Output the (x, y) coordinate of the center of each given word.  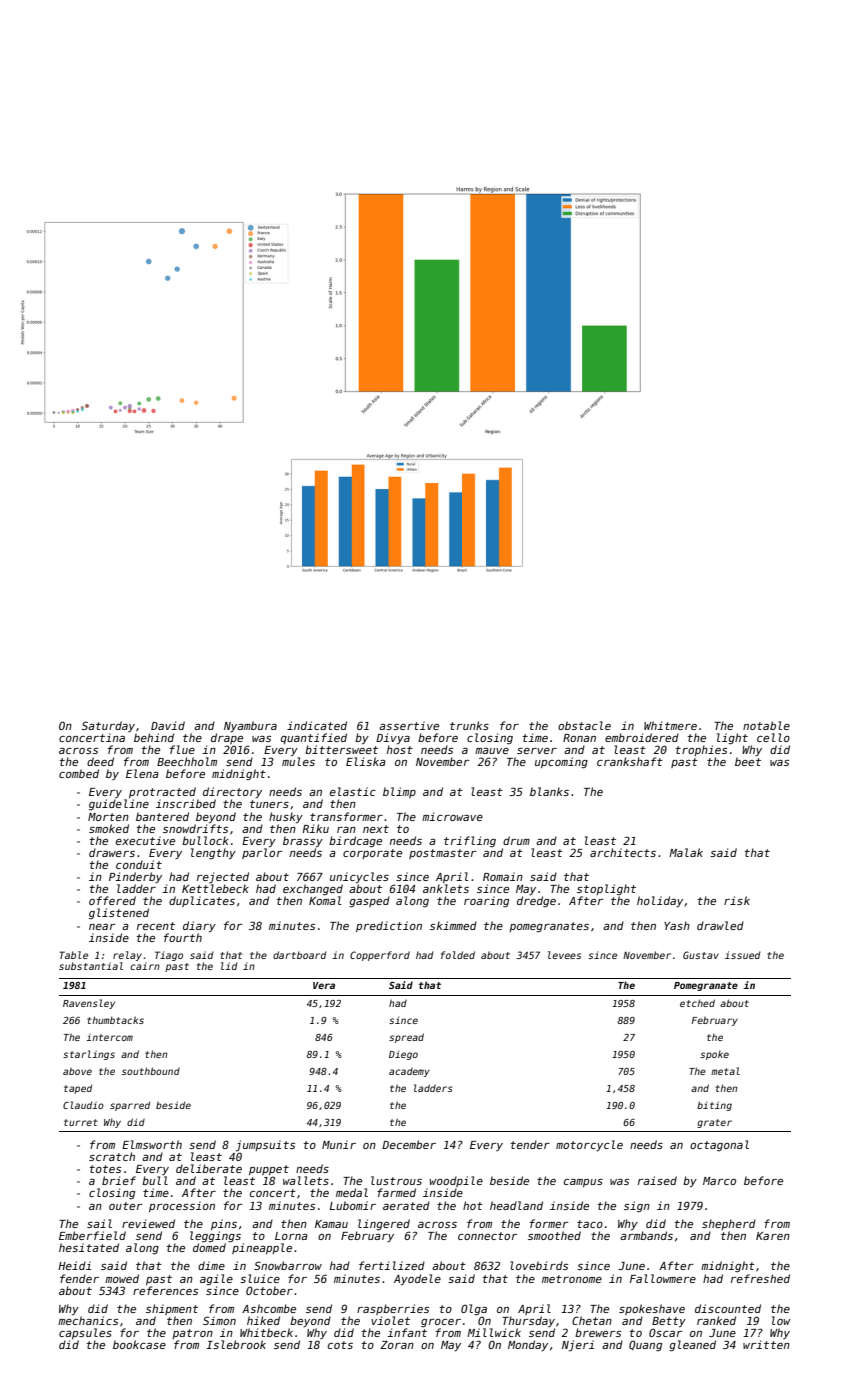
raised (657, 1180)
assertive (409, 725)
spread (406, 1038)
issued (743, 955)
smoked (109, 828)
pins (224, 1224)
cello (773, 737)
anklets (446, 888)
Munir (339, 1144)
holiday (660, 901)
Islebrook (236, 1344)
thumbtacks (115, 1020)
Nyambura (250, 726)
